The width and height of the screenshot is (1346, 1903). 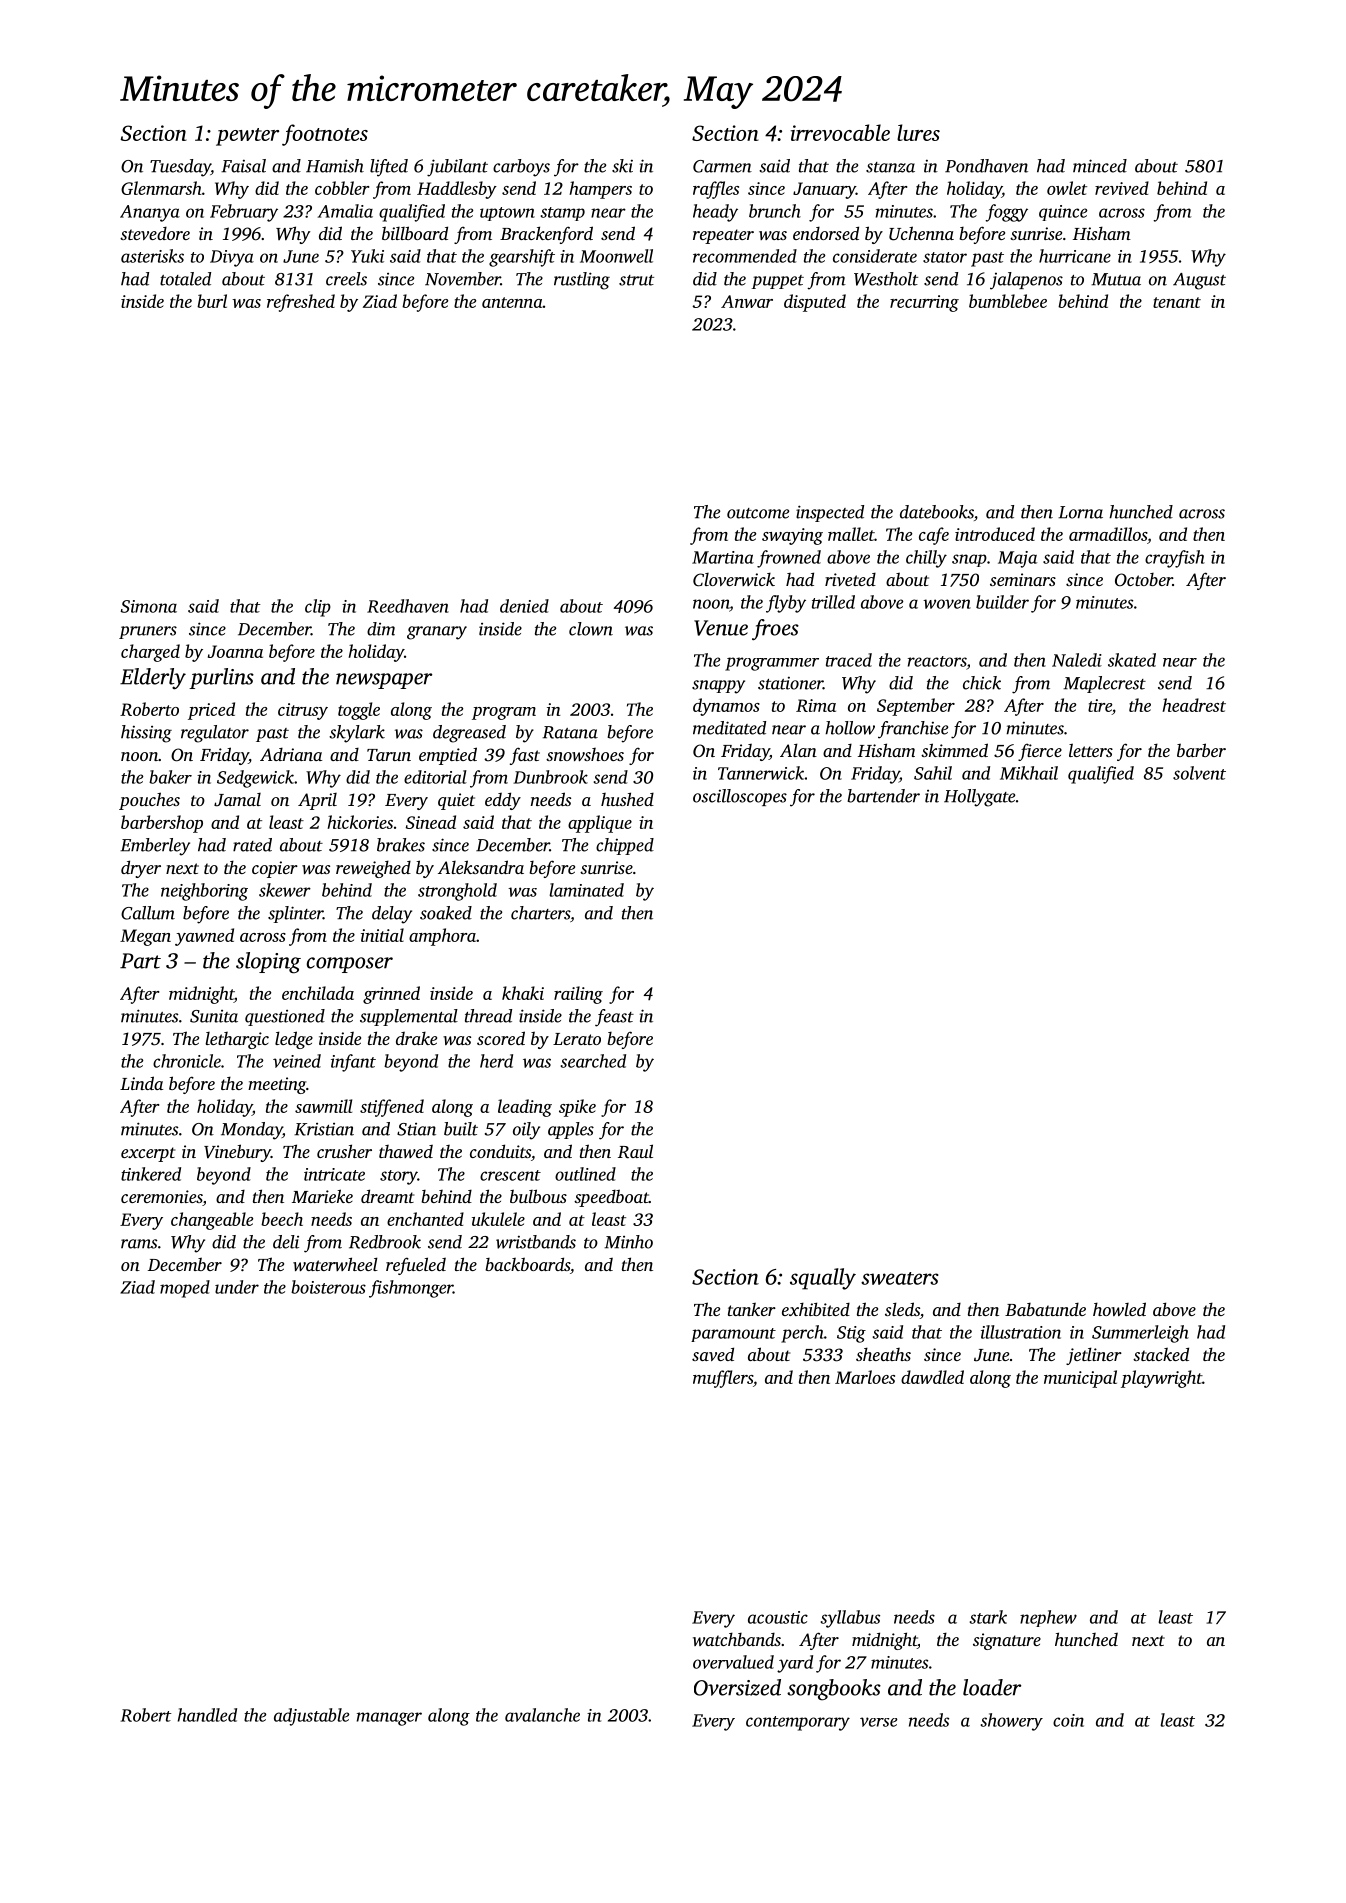 What do you see at coordinates (635, 1151) in the screenshot?
I see `Raul` at bounding box center [635, 1151].
